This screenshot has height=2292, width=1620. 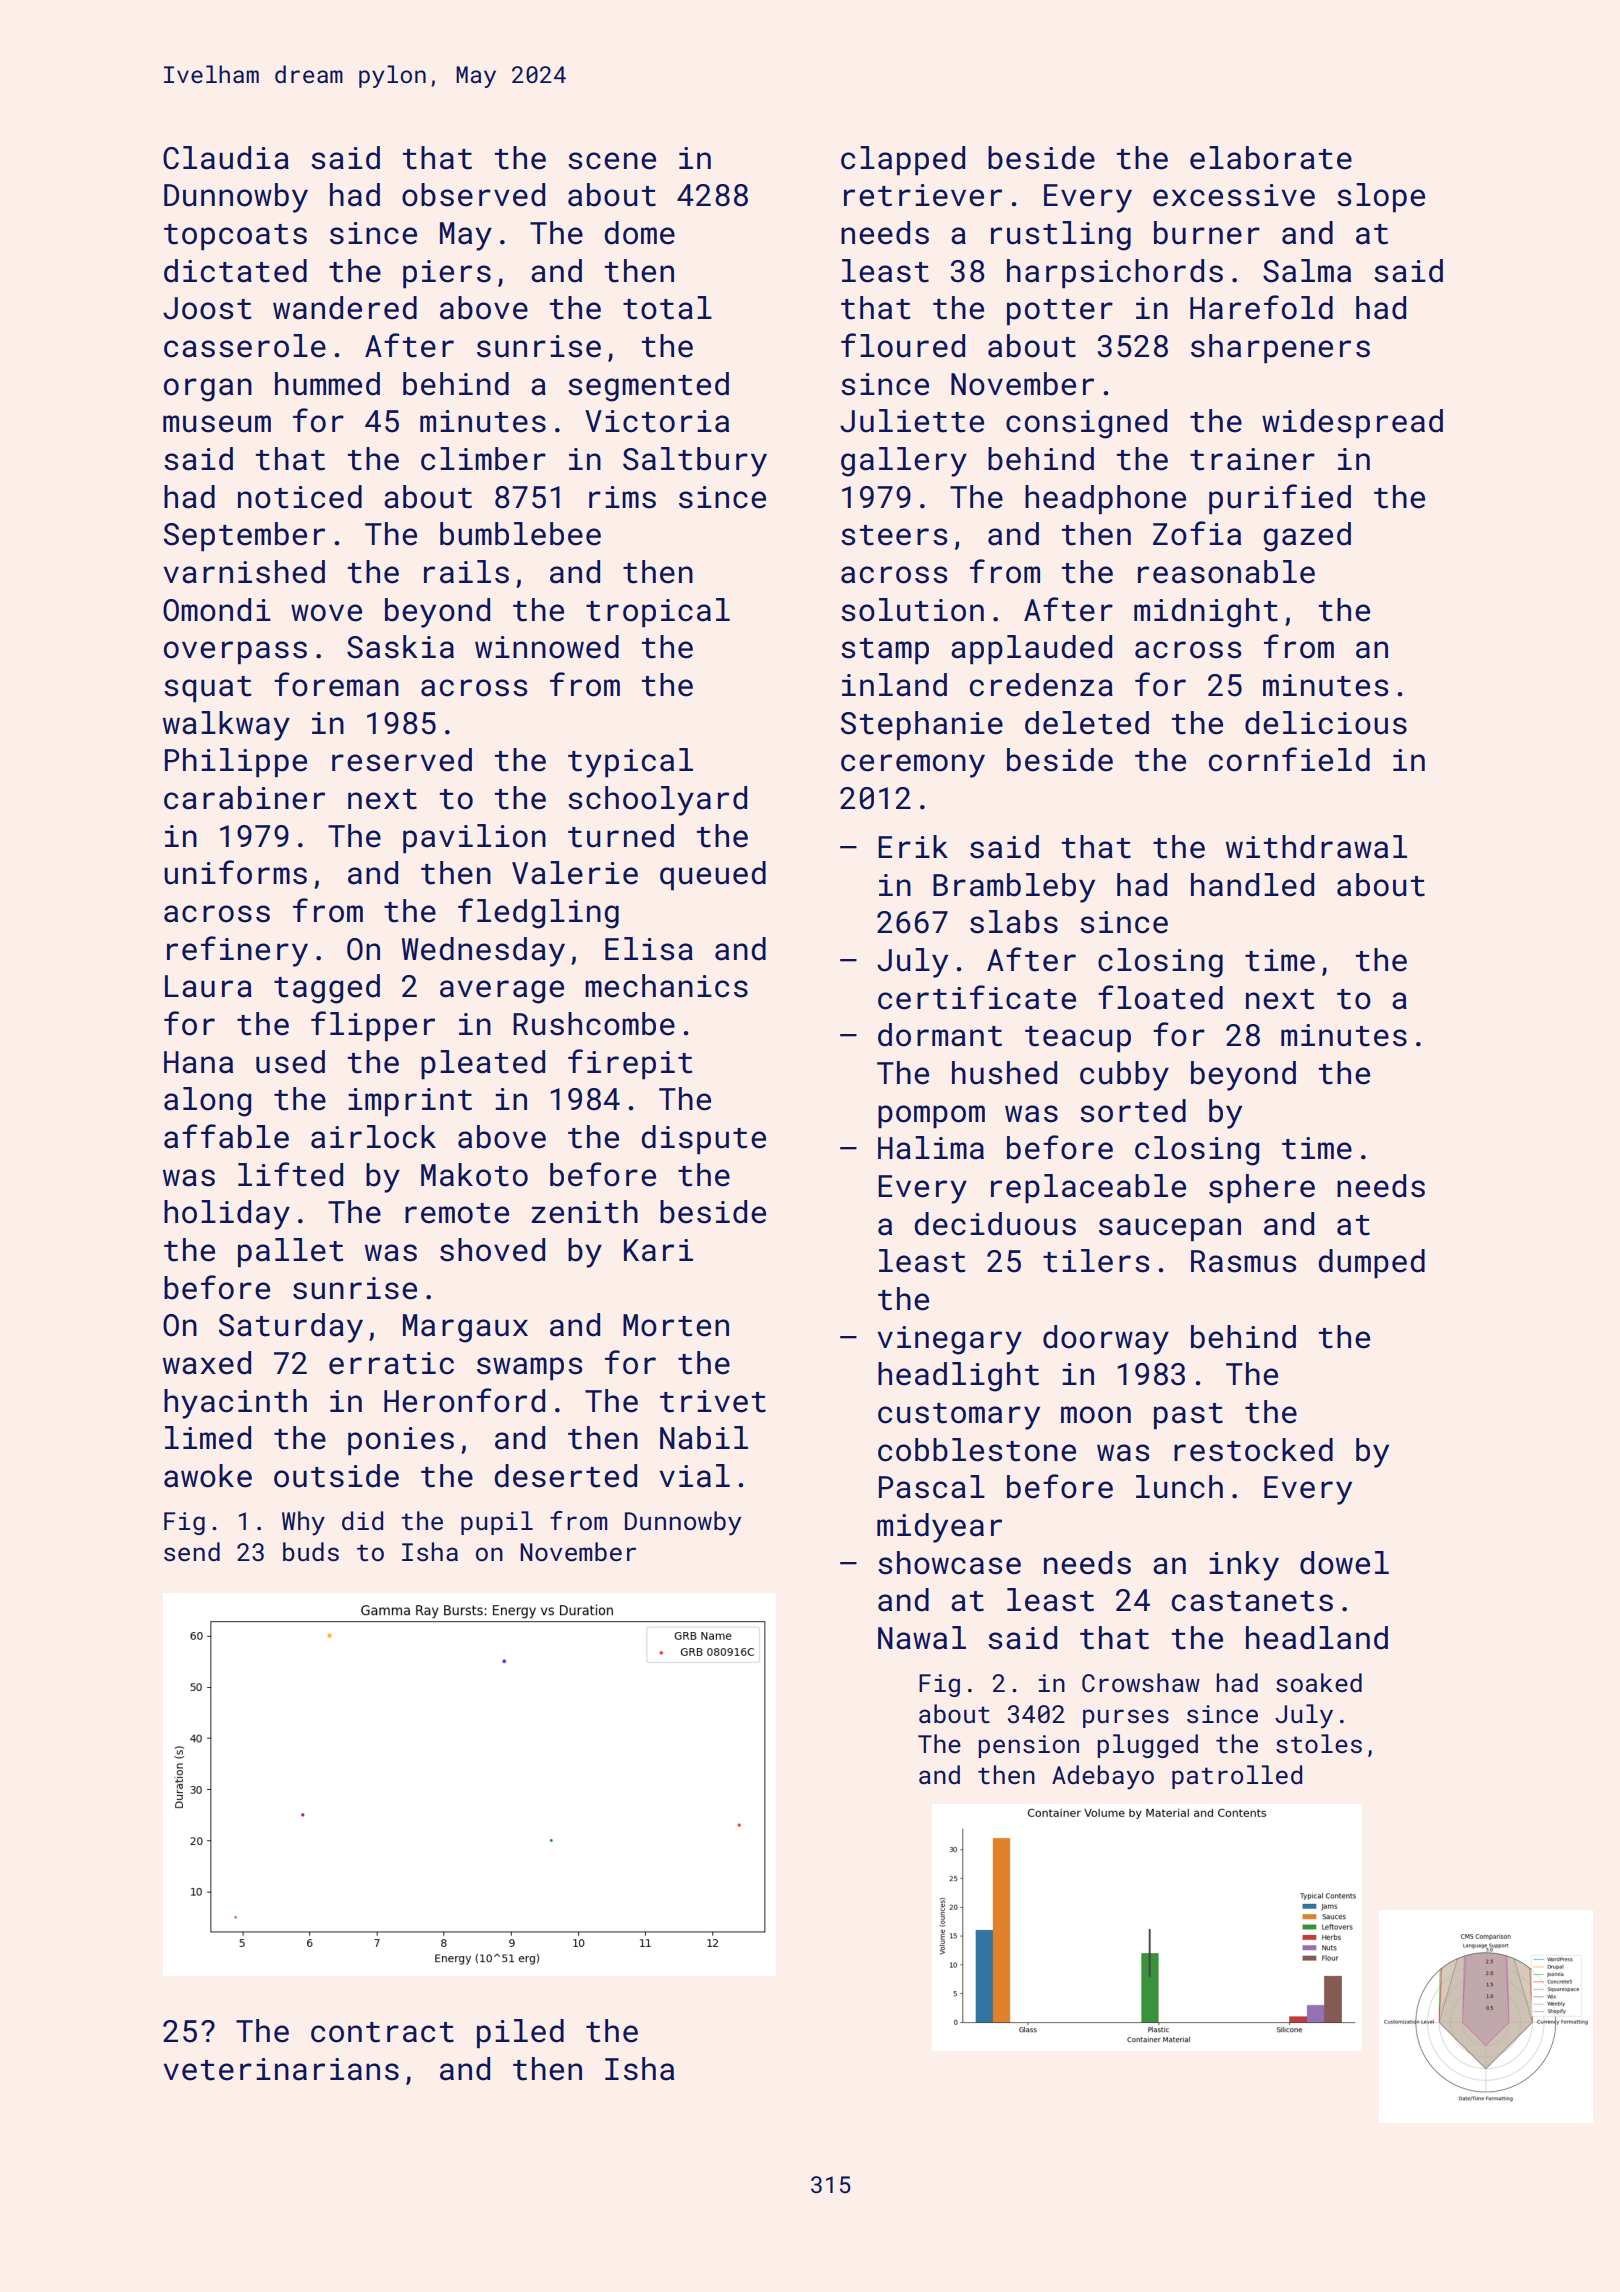 I want to click on Claudia, so click(x=226, y=158).
